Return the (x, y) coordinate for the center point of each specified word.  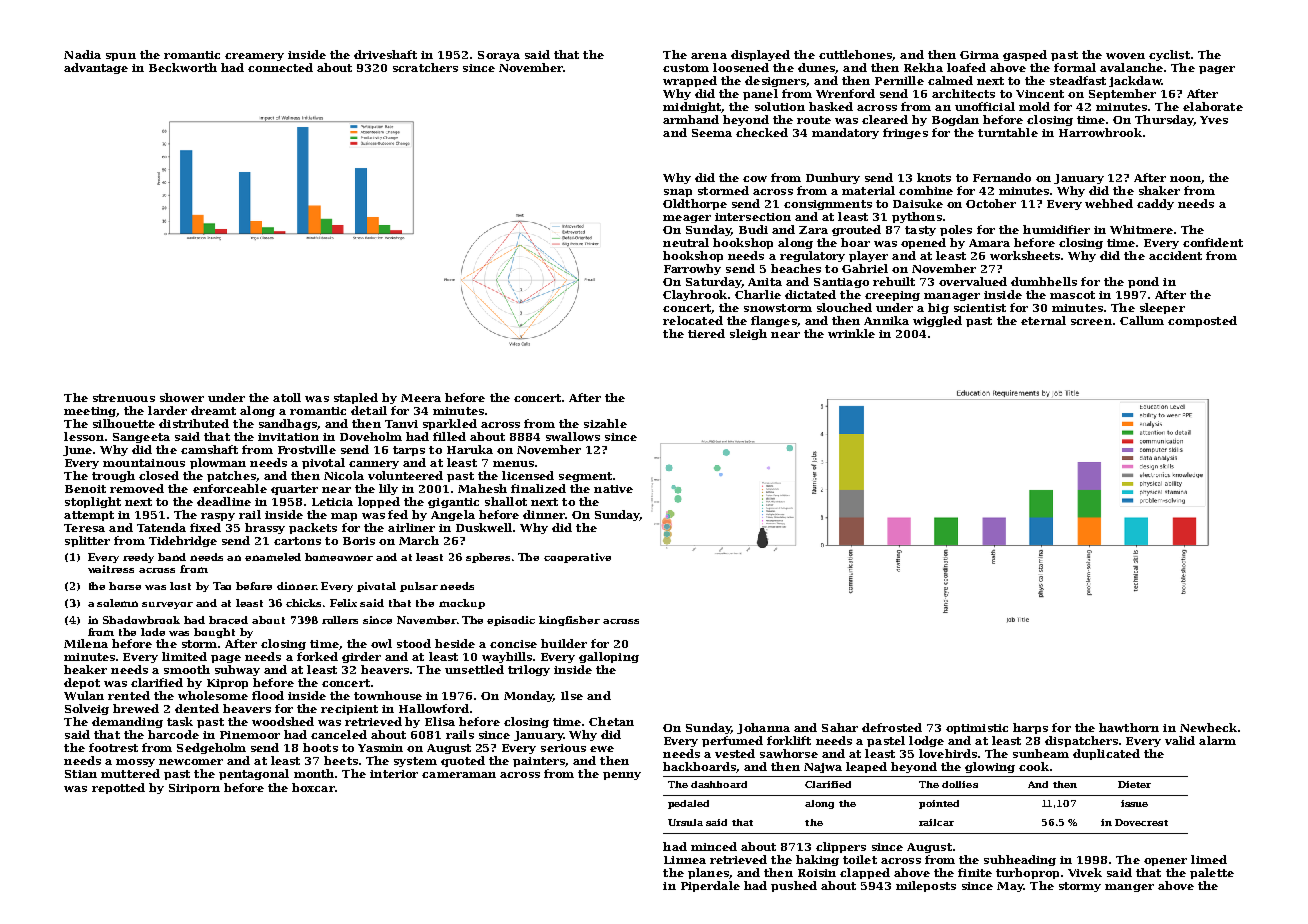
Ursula (685, 822)
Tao (222, 586)
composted (1202, 321)
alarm (1217, 740)
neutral (686, 242)
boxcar (313, 787)
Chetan (611, 721)
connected (280, 67)
